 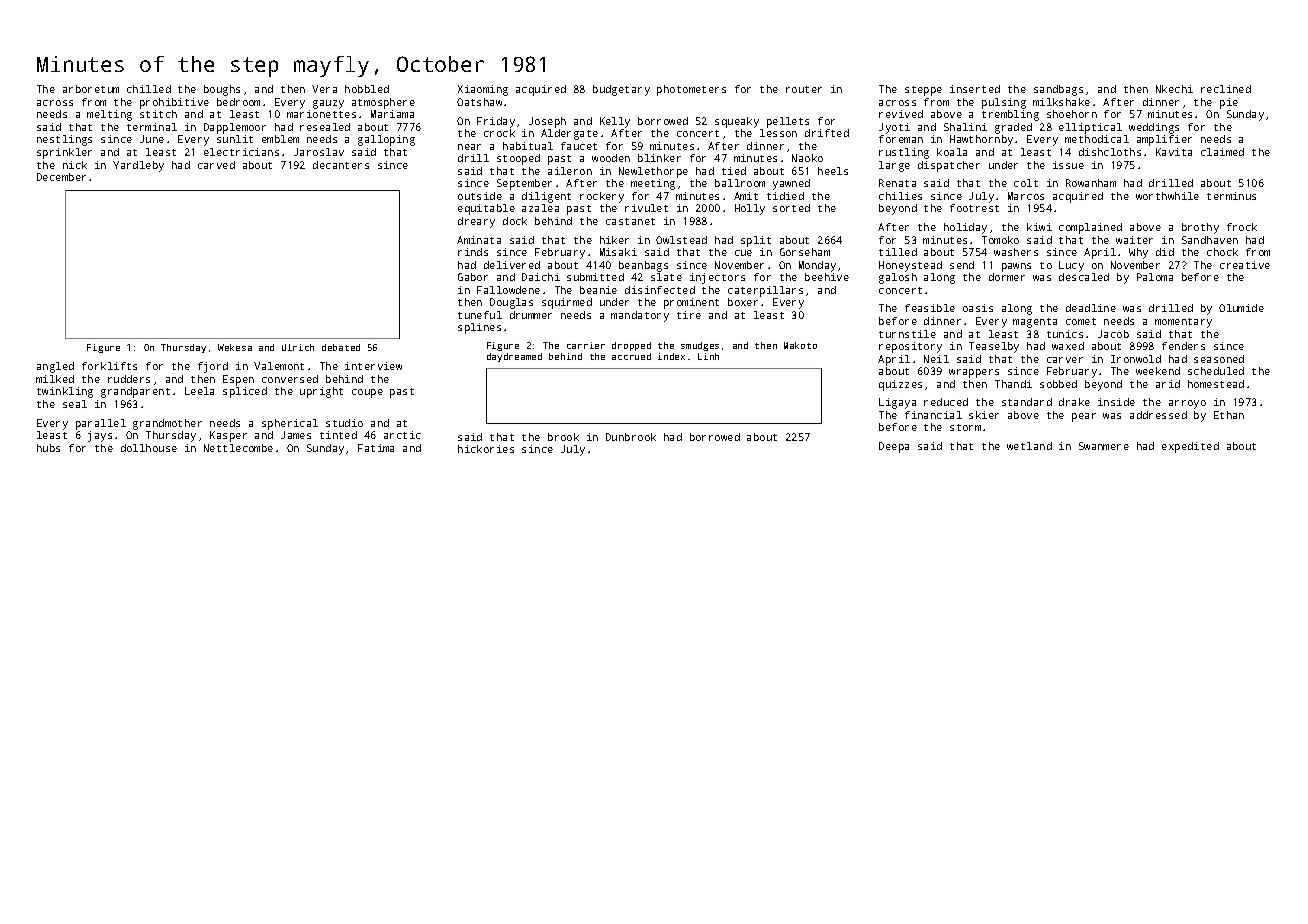 What do you see at coordinates (480, 315) in the image?
I see `tuneful` at bounding box center [480, 315].
